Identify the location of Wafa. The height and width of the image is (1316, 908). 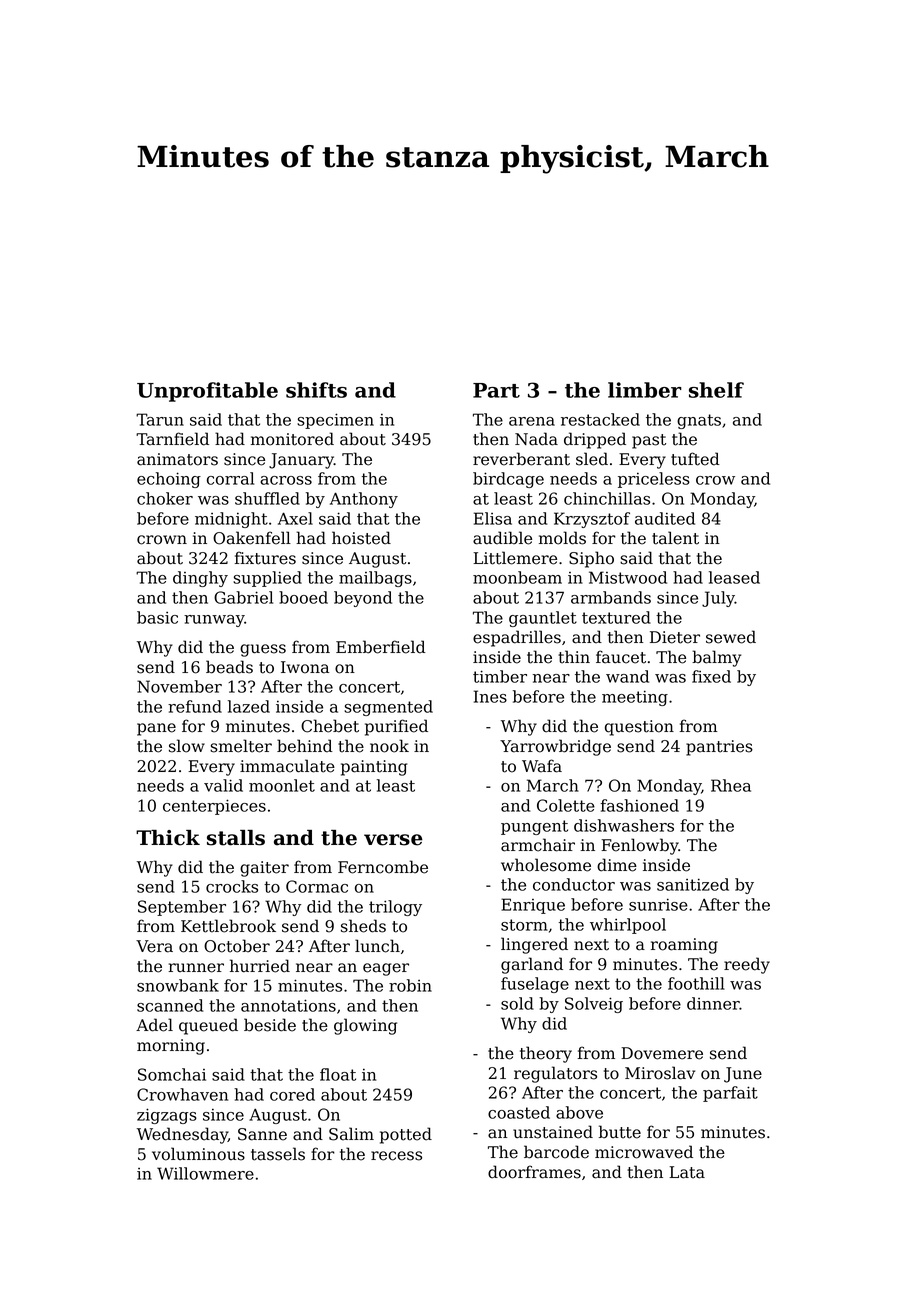
(542, 766).
